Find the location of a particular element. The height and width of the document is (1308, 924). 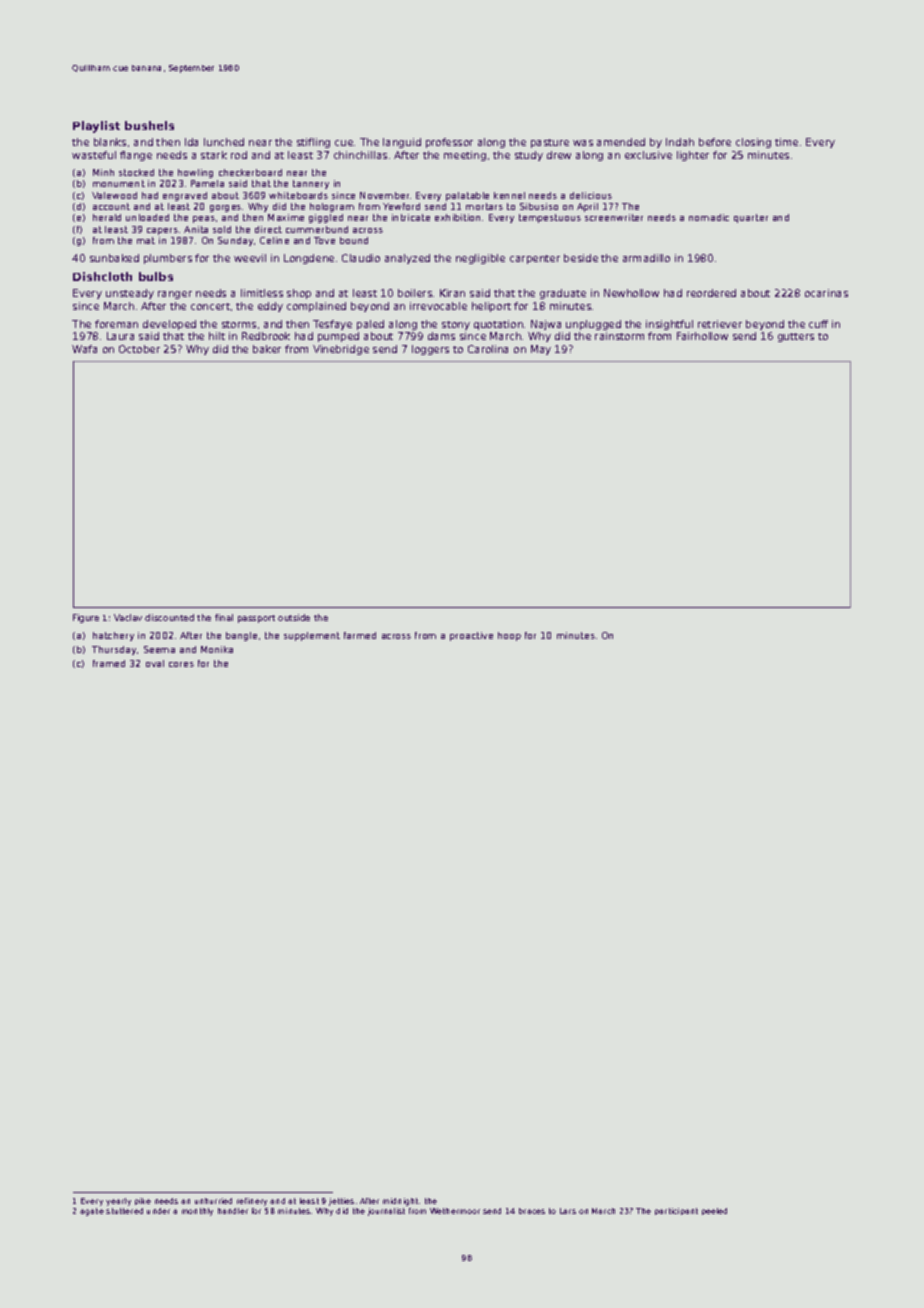

languid is located at coordinates (402, 143).
